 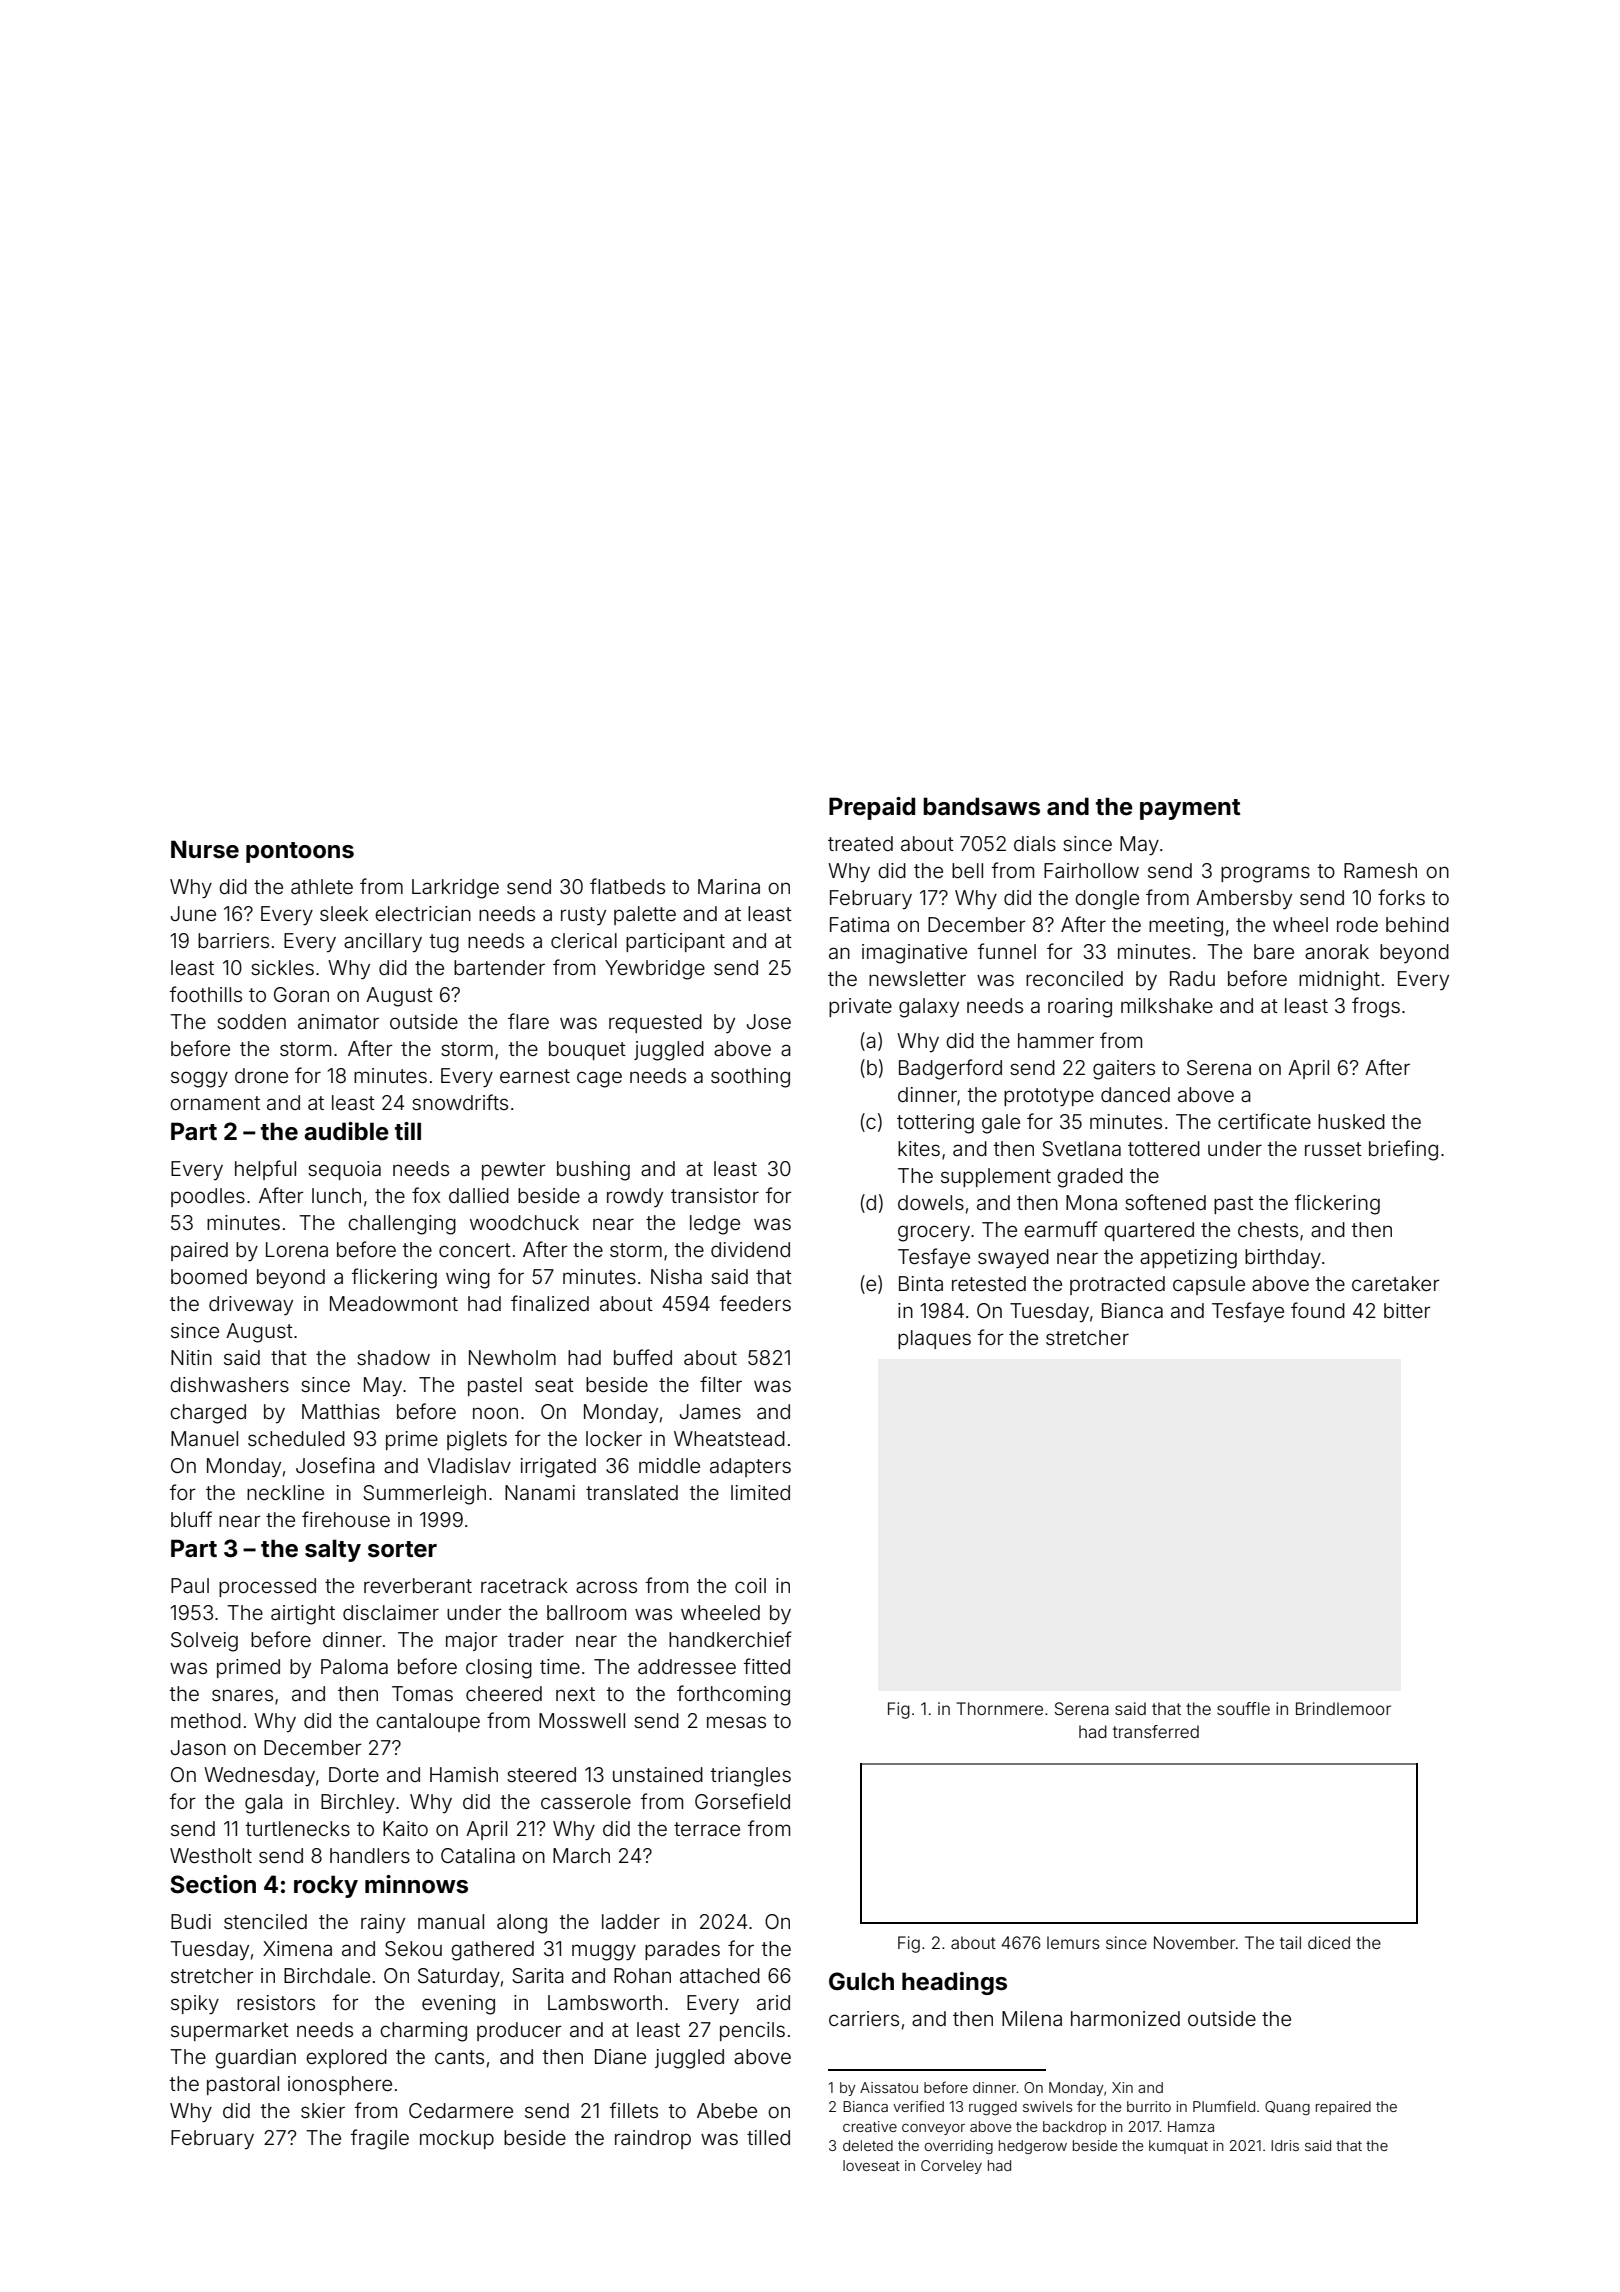 I want to click on dongle, so click(x=1107, y=900).
